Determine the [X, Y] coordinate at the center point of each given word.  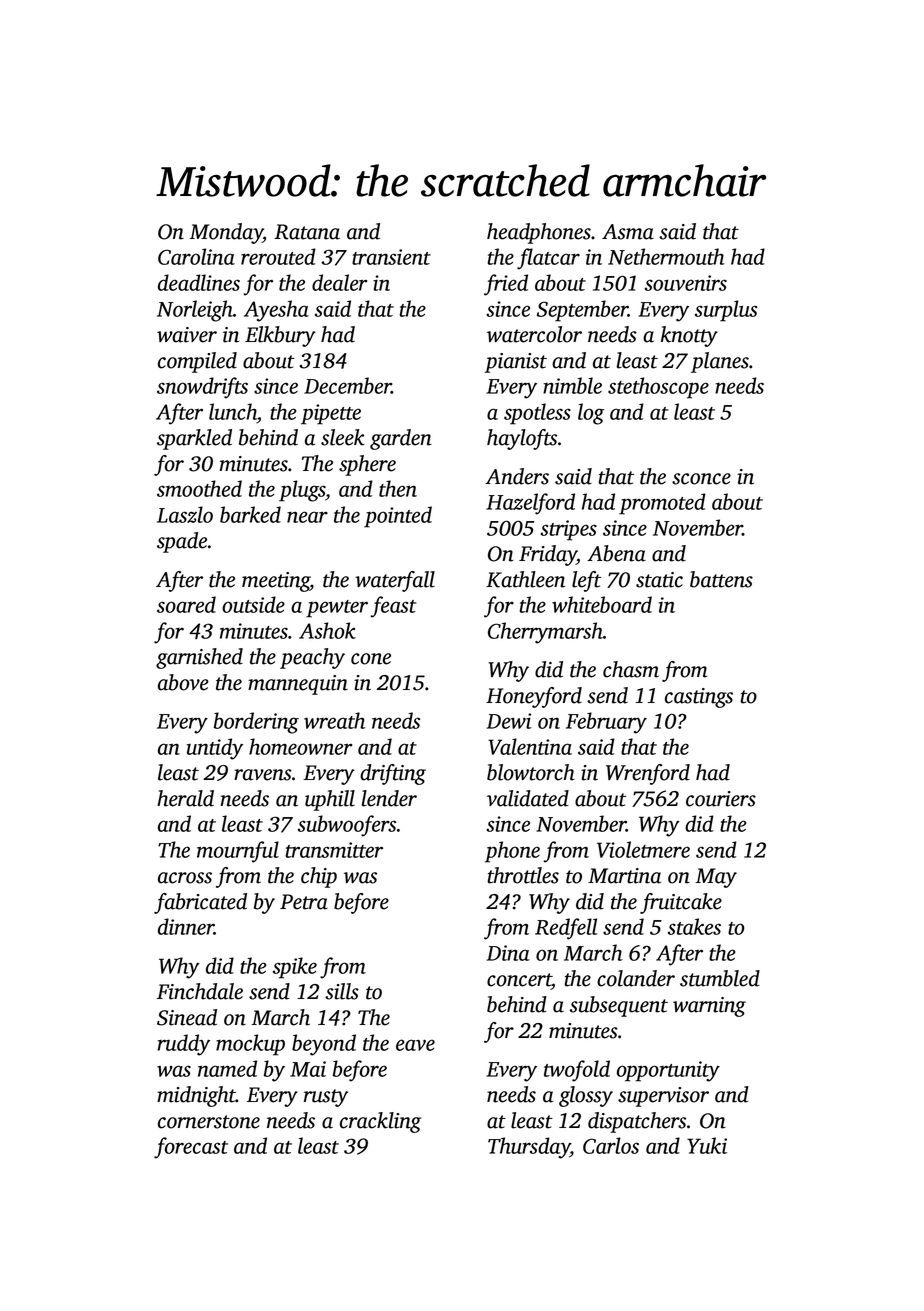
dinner [186, 926]
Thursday [529, 1148]
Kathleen [525, 579]
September [582, 311]
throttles [523, 875]
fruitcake [681, 903]
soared [186, 604]
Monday [226, 233]
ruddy [183, 1045]
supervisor [663, 1097]
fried [506, 285]
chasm [631, 669]
